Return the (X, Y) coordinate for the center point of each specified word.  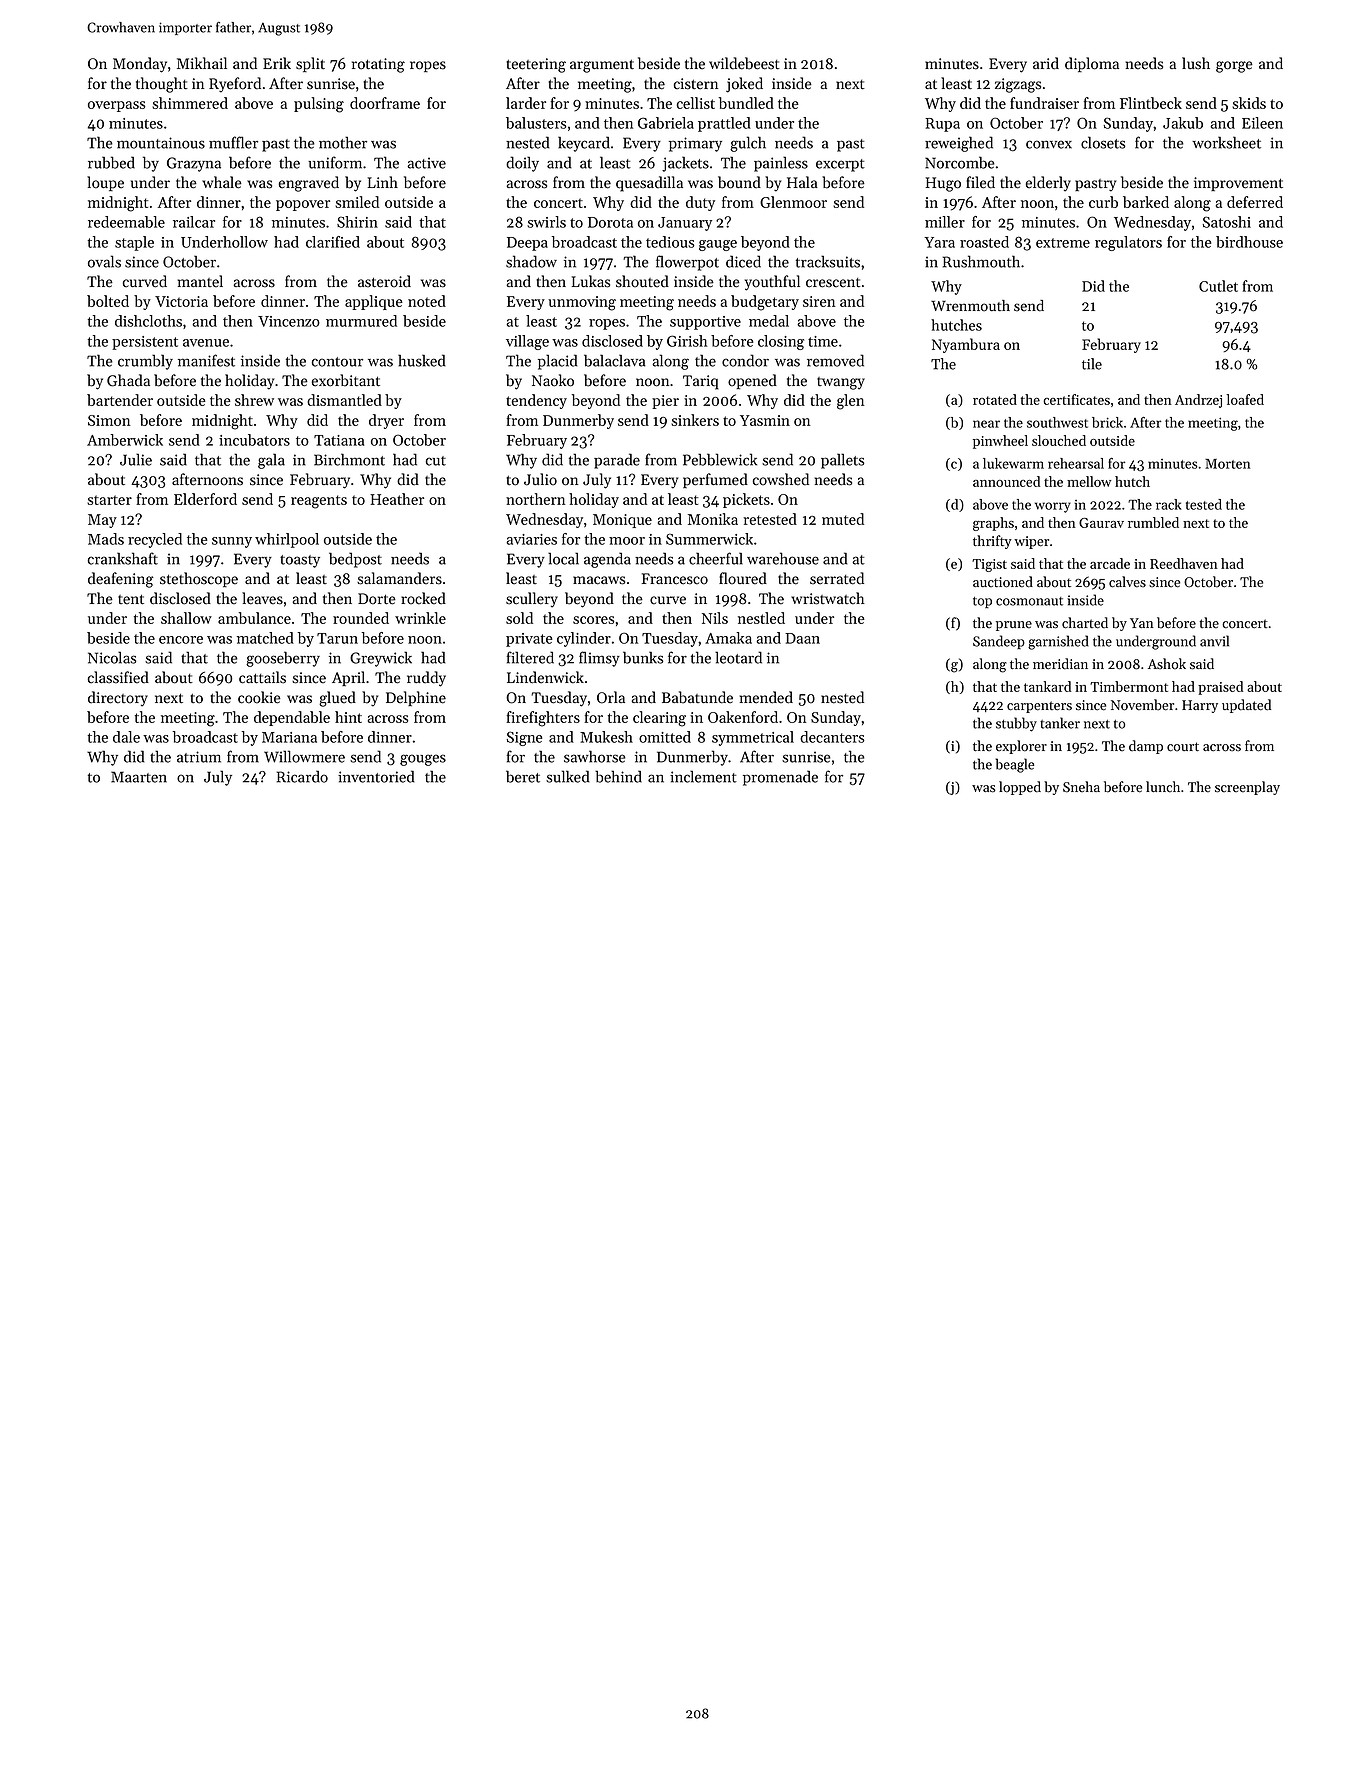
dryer (386, 421)
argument (602, 66)
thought (162, 85)
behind (618, 776)
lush (1196, 63)
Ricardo (302, 776)
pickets (746, 500)
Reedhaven (1184, 563)
